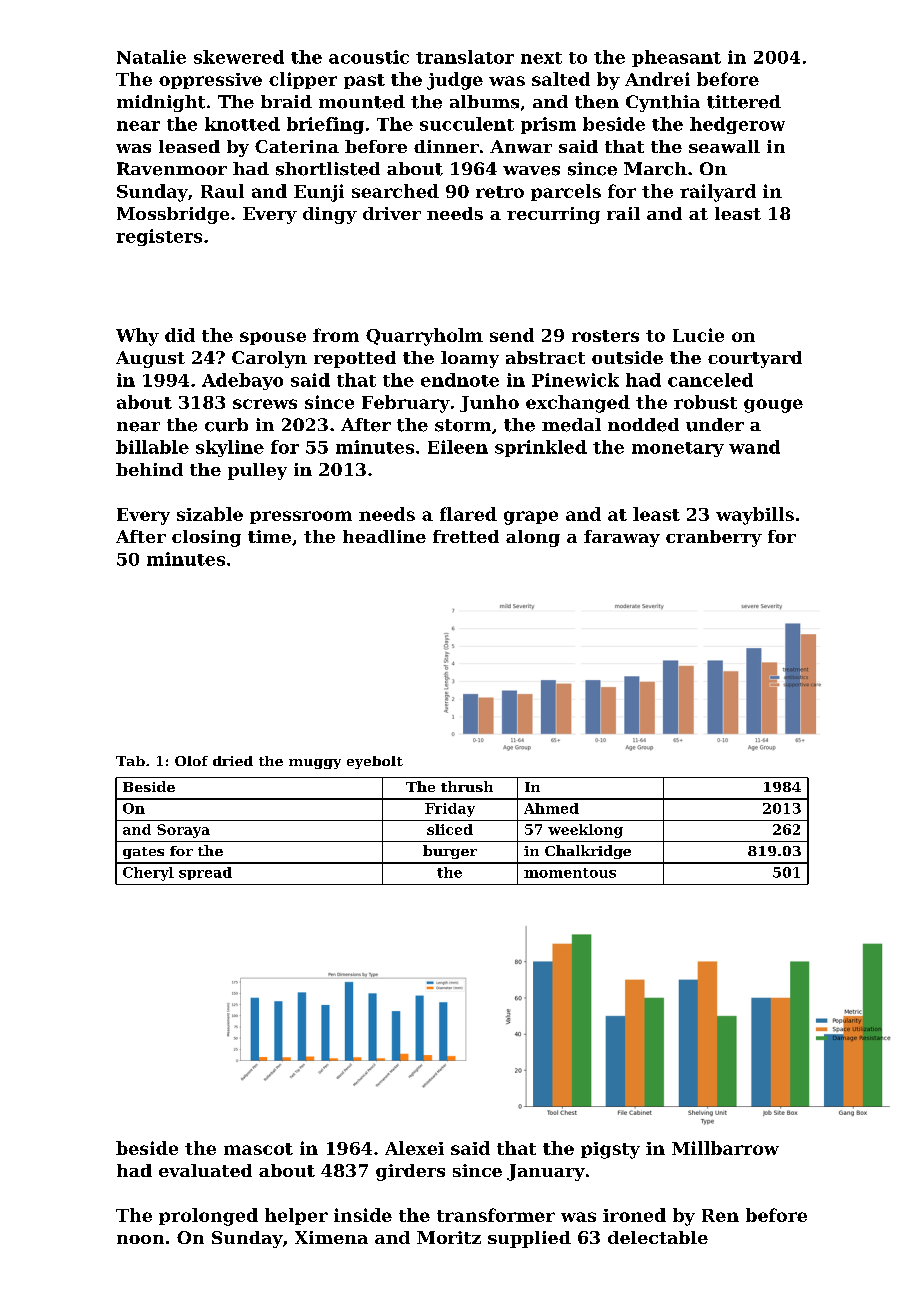 This page has width=924, height=1308. What do you see at coordinates (191, 761) in the page?
I see `Olof` at bounding box center [191, 761].
